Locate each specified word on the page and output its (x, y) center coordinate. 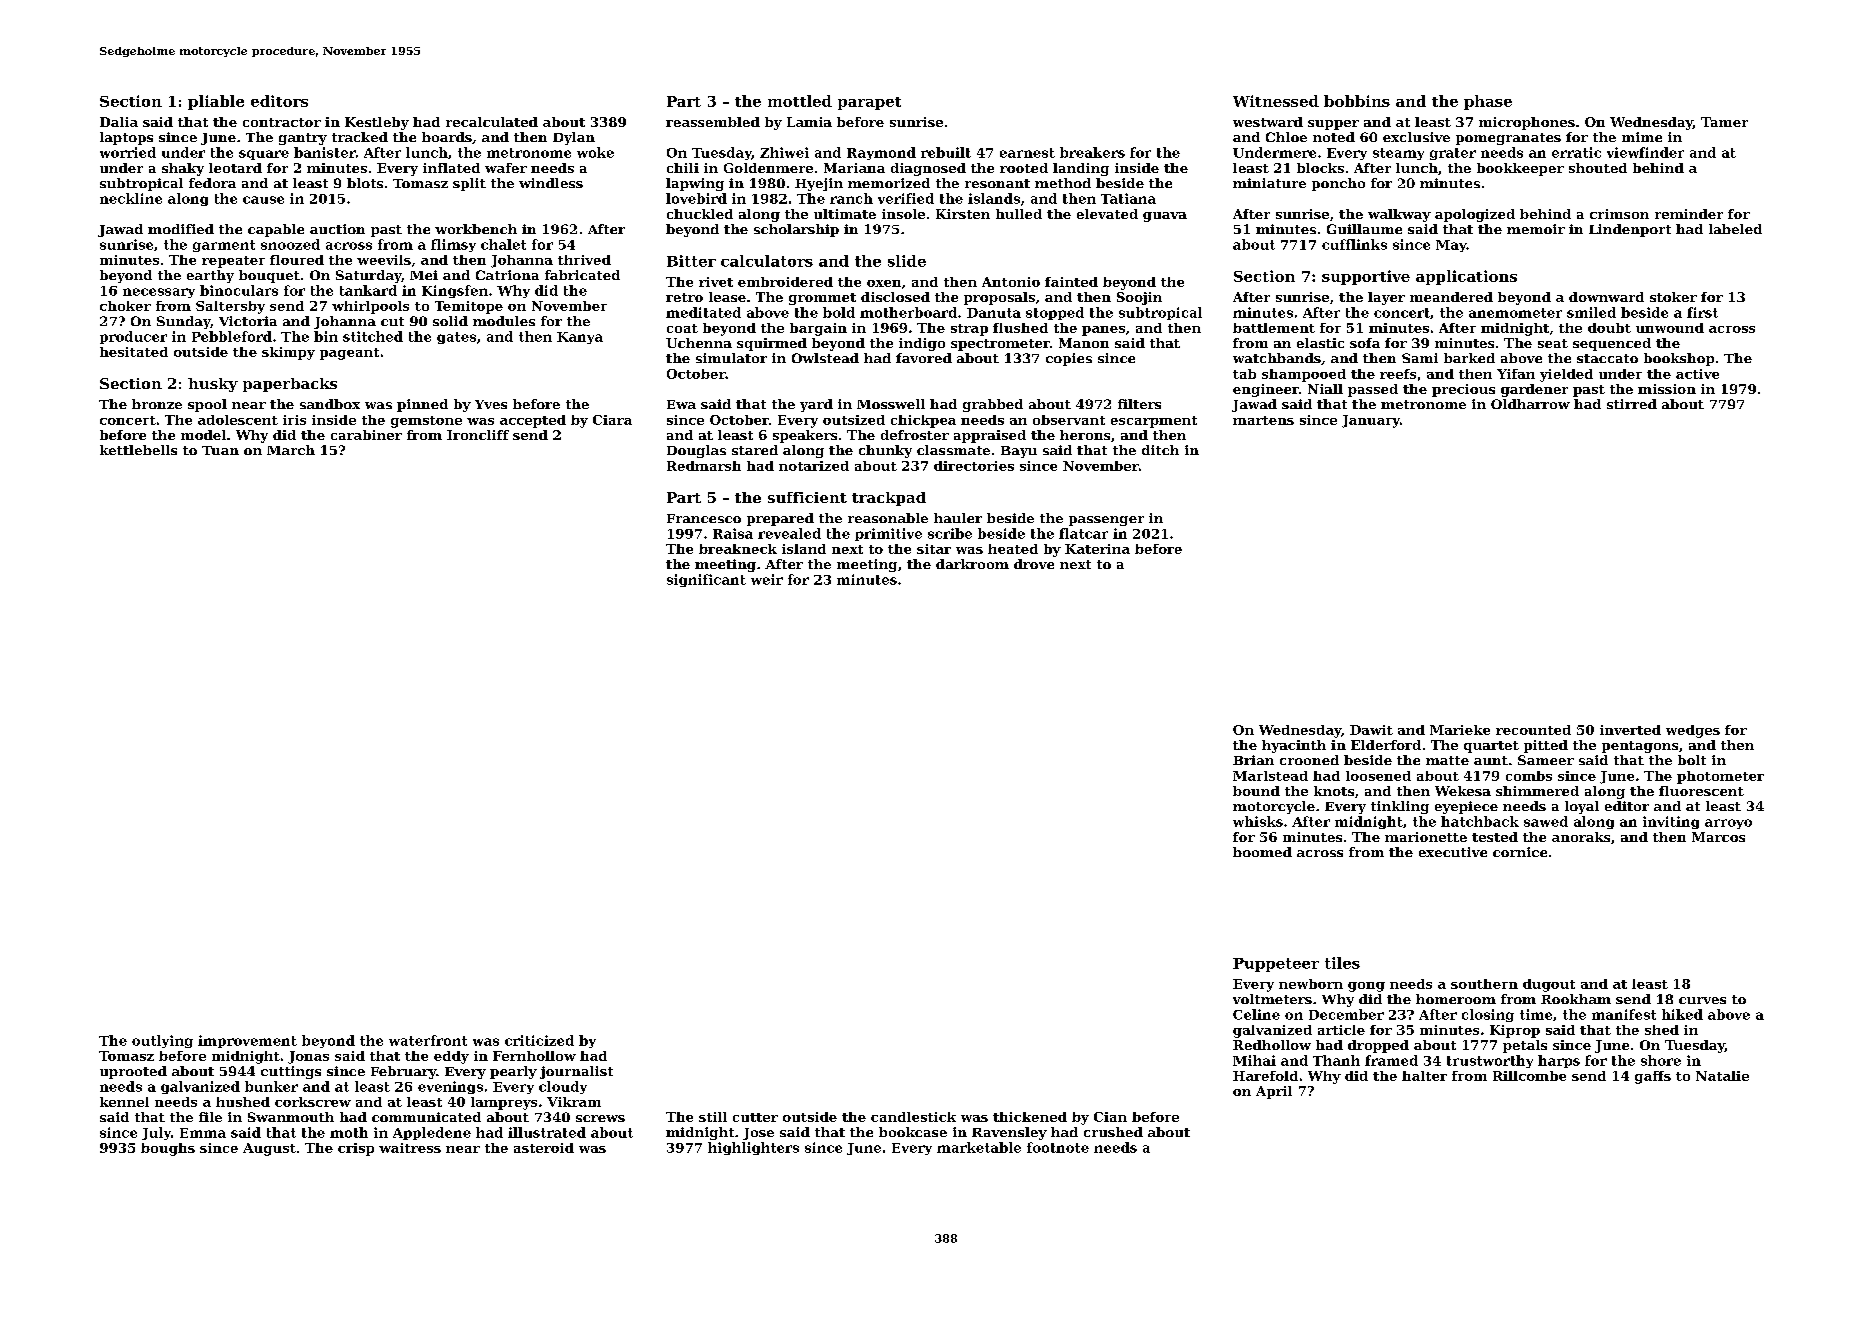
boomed (1262, 852)
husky (213, 385)
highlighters (753, 1148)
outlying (162, 1041)
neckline (131, 198)
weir (767, 579)
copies (1069, 359)
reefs (1398, 374)
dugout (1549, 985)
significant (706, 580)
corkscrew (313, 1102)
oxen (884, 283)
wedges (1693, 731)
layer (1386, 298)
